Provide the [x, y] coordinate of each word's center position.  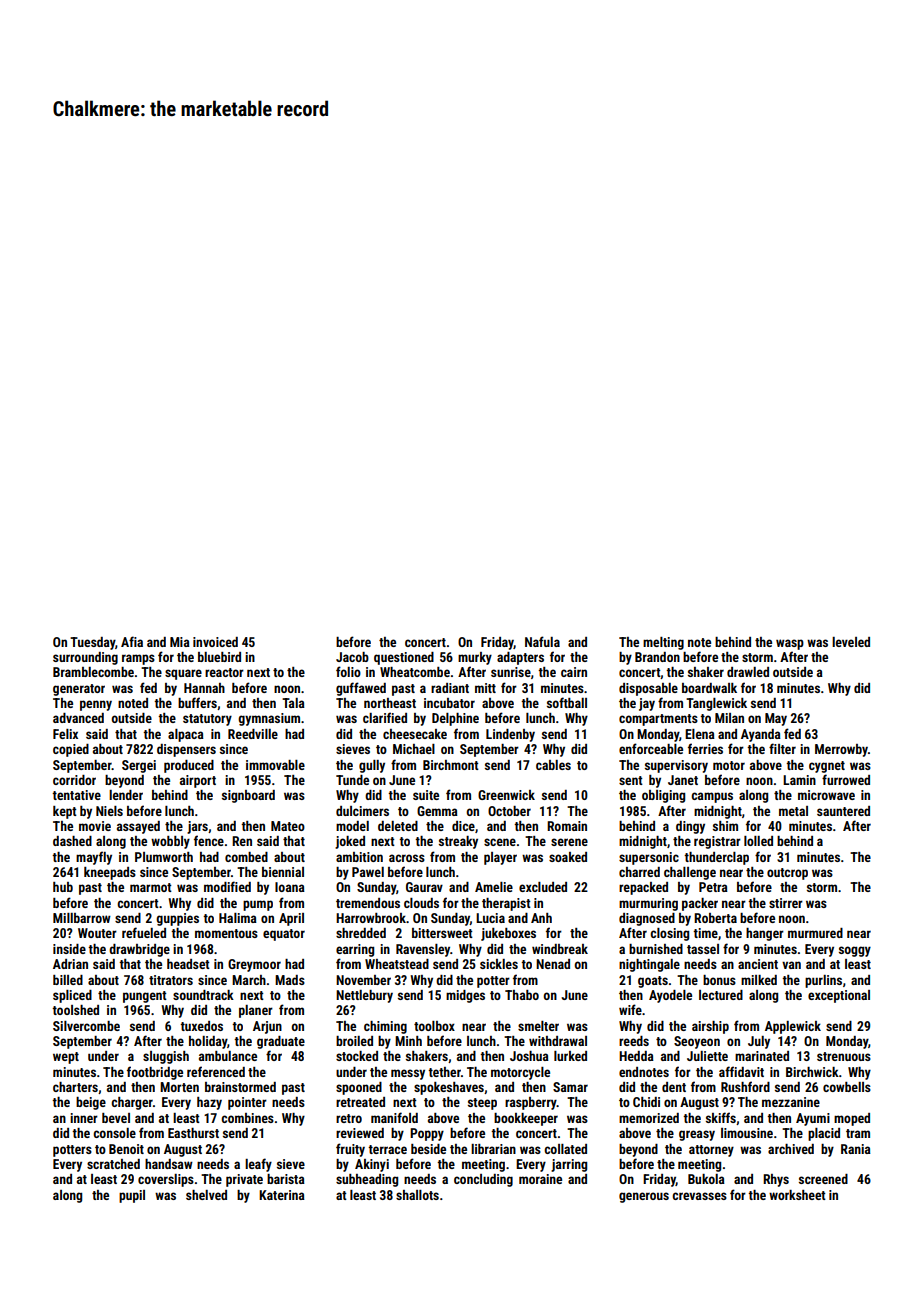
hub [63, 887]
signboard [248, 796]
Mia [180, 642]
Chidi [646, 1102]
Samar [570, 1087]
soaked [568, 857]
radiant [450, 688]
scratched [113, 1164]
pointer [247, 1103]
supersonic [649, 858]
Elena [700, 734]
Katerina [282, 1195]
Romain [567, 826]
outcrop [787, 874]
